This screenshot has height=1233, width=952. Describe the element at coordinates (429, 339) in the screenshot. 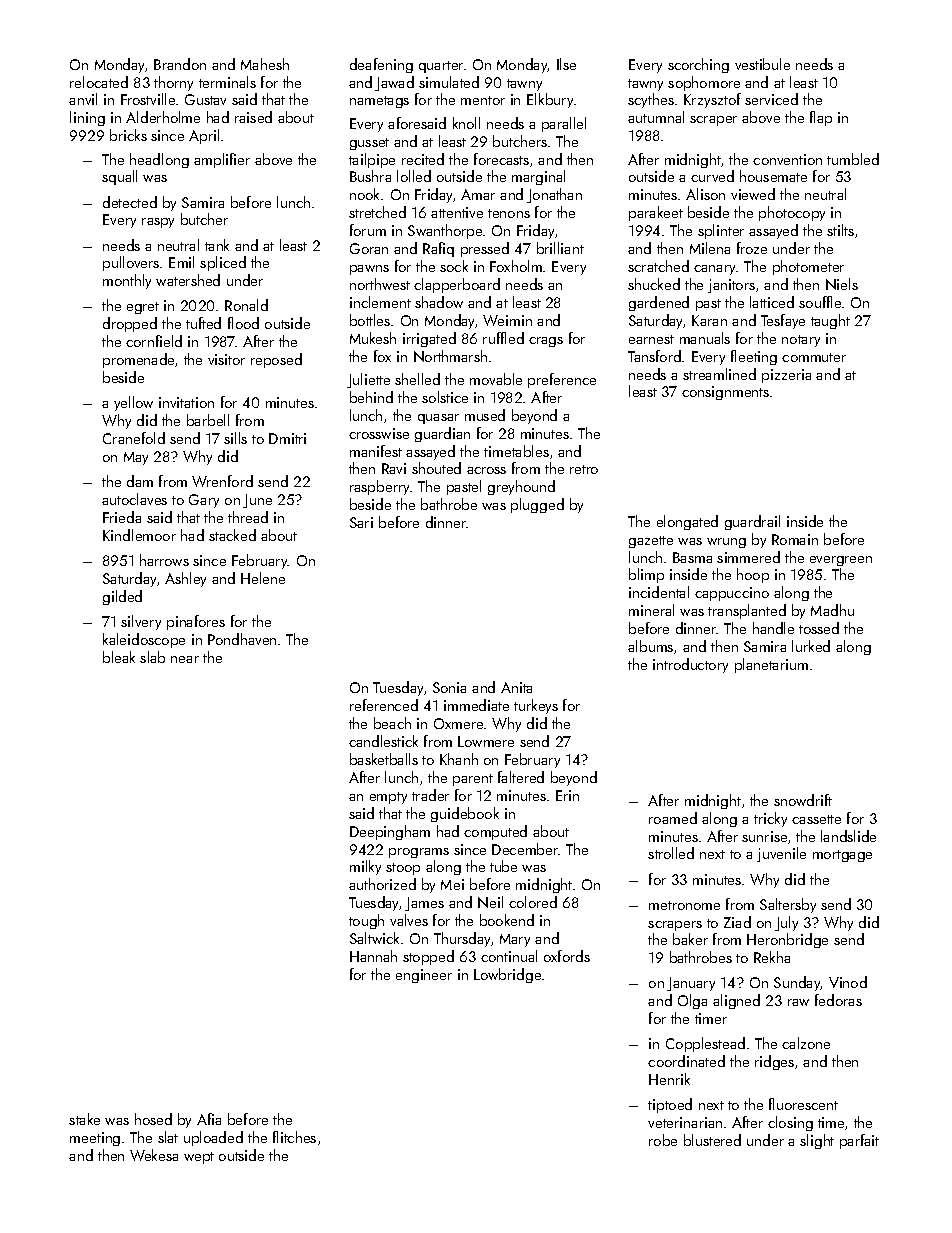

I see `irrigated` at that location.
